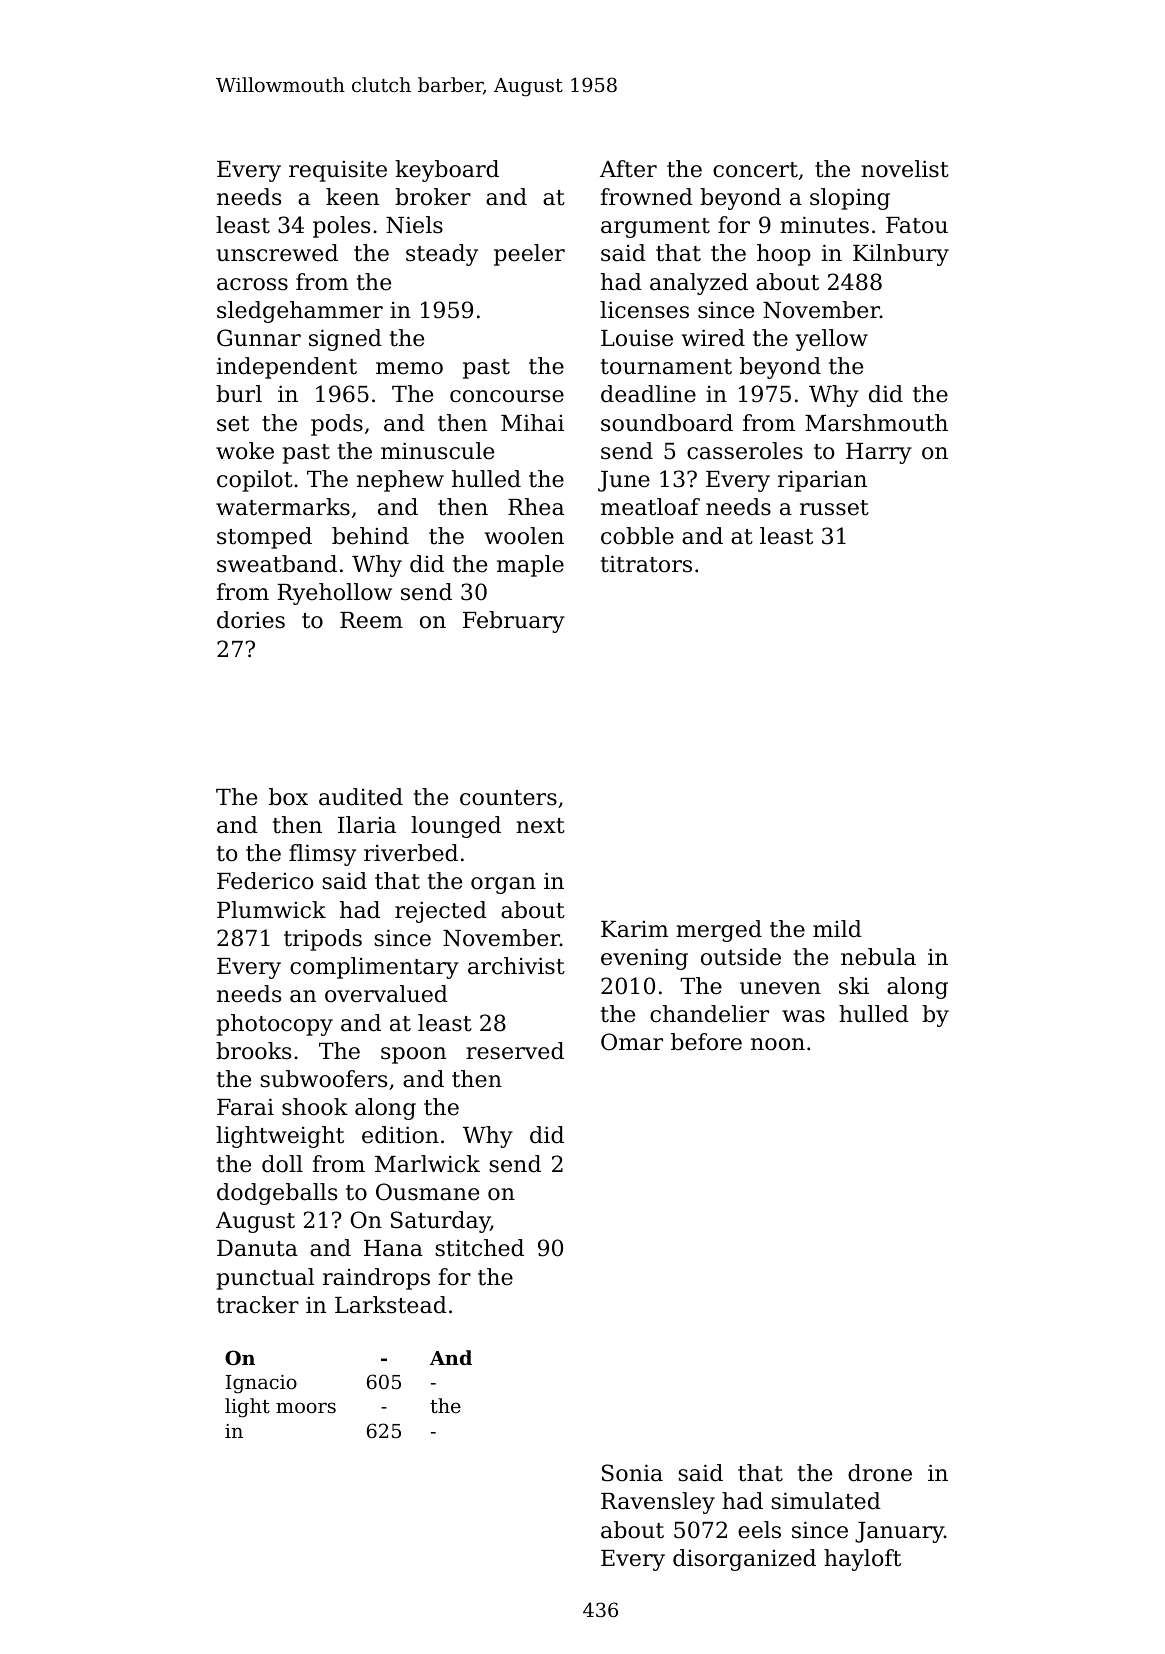  Describe the element at coordinates (880, 1473) in the document. I see `drone` at that location.
